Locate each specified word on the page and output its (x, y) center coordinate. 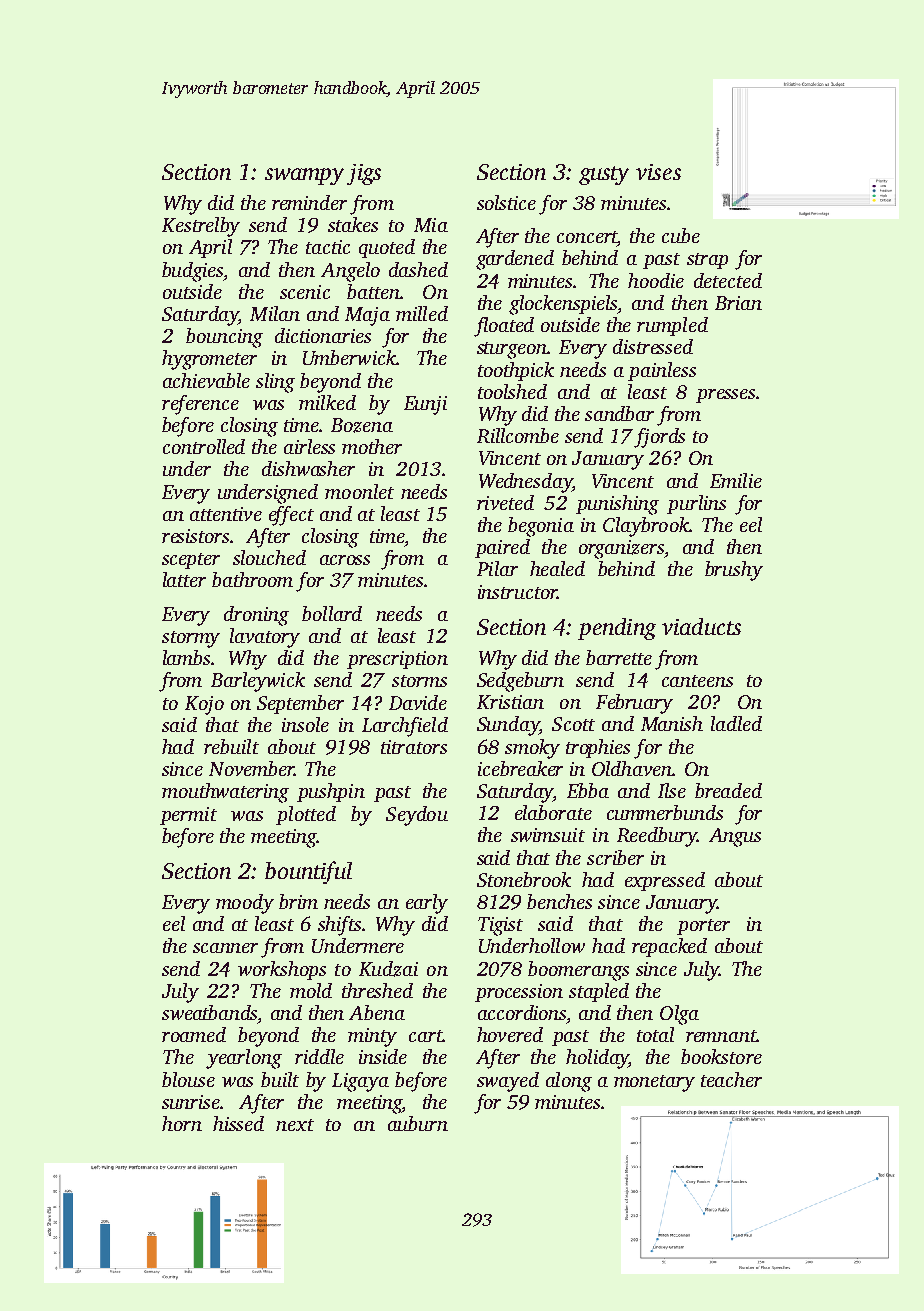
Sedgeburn (520, 682)
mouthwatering (225, 793)
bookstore (721, 1056)
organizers (621, 549)
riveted (505, 502)
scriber (615, 857)
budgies (192, 272)
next (295, 1125)
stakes (353, 224)
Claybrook (646, 527)
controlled (204, 446)
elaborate (553, 812)
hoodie (656, 280)
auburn (418, 1123)
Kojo (204, 705)
